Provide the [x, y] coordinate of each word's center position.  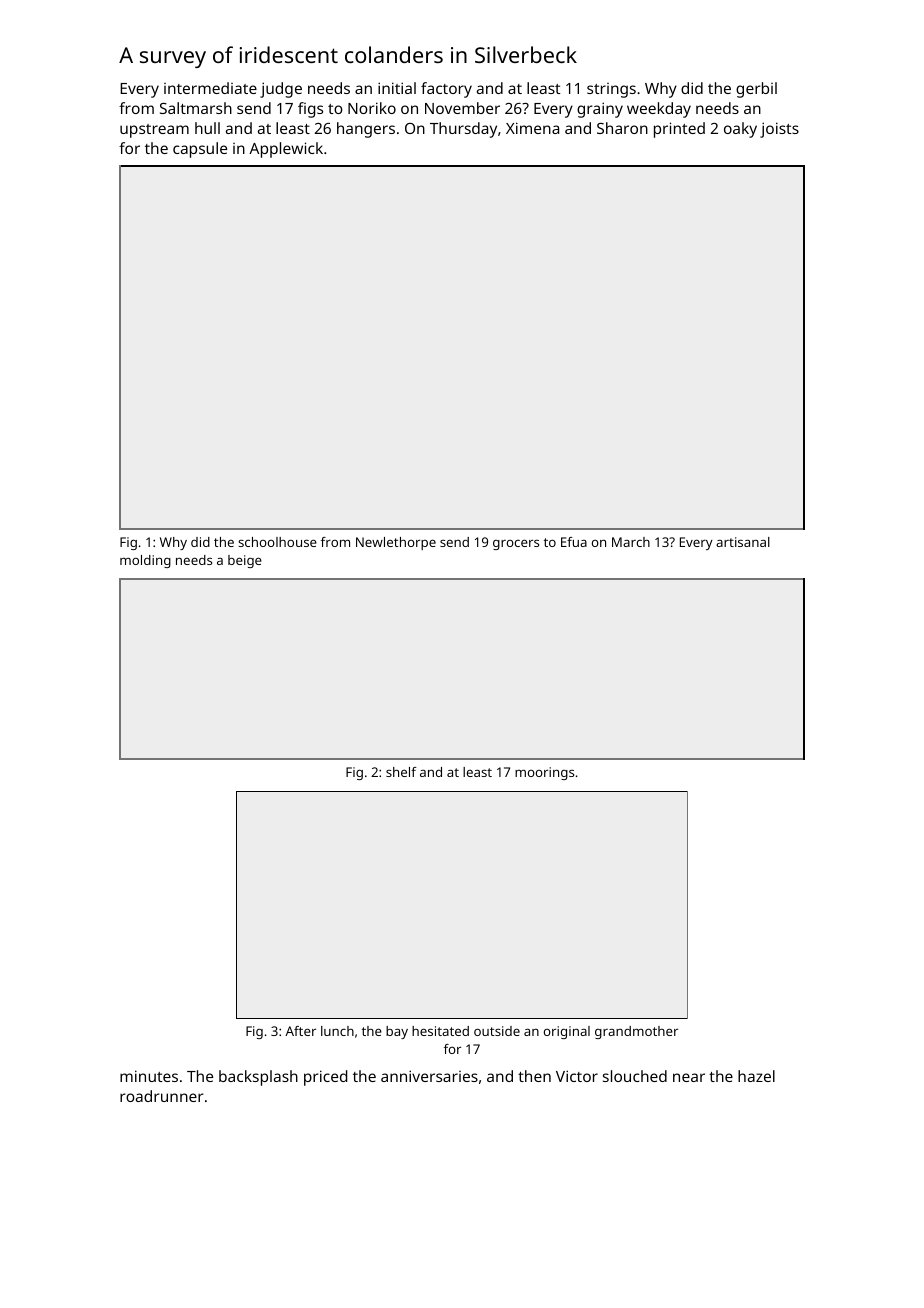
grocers [516, 544]
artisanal [743, 542]
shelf [401, 772]
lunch [337, 1031]
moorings [544, 773]
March [631, 542]
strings [611, 90]
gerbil [756, 90]
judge [281, 90]
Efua [574, 542]
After [300, 1031]
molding [145, 561]
